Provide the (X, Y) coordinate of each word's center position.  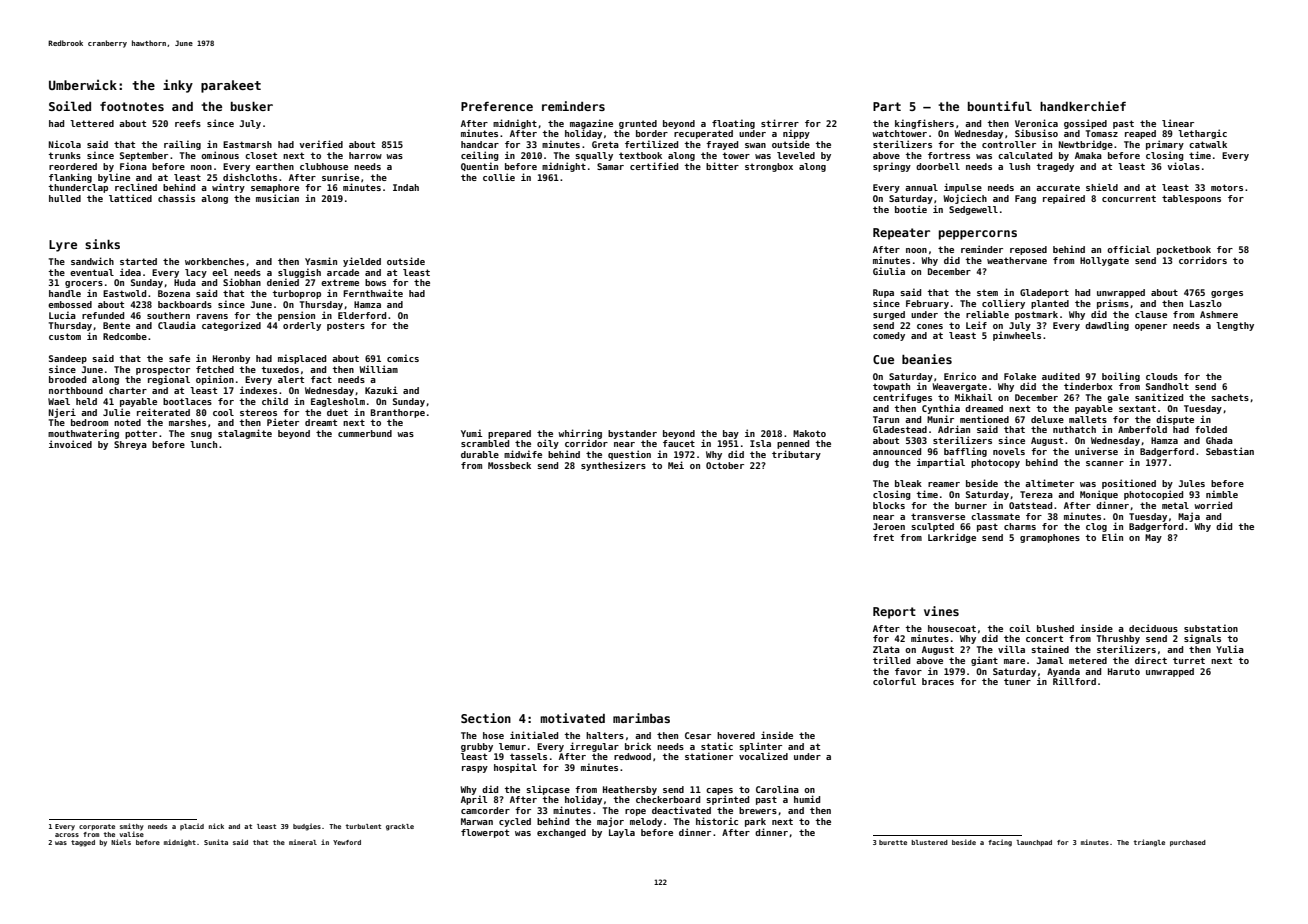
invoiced (70, 444)
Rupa (883, 293)
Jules (1192, 483)
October (725, 465)
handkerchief (1083, 106)
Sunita (216, 842)
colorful (894, 681)
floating (733, 124)
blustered (929, 842)
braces (938, 681)
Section (486, 718)
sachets (1230, 397)
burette (893, 842)
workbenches (214, 261)
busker (252, 106)
